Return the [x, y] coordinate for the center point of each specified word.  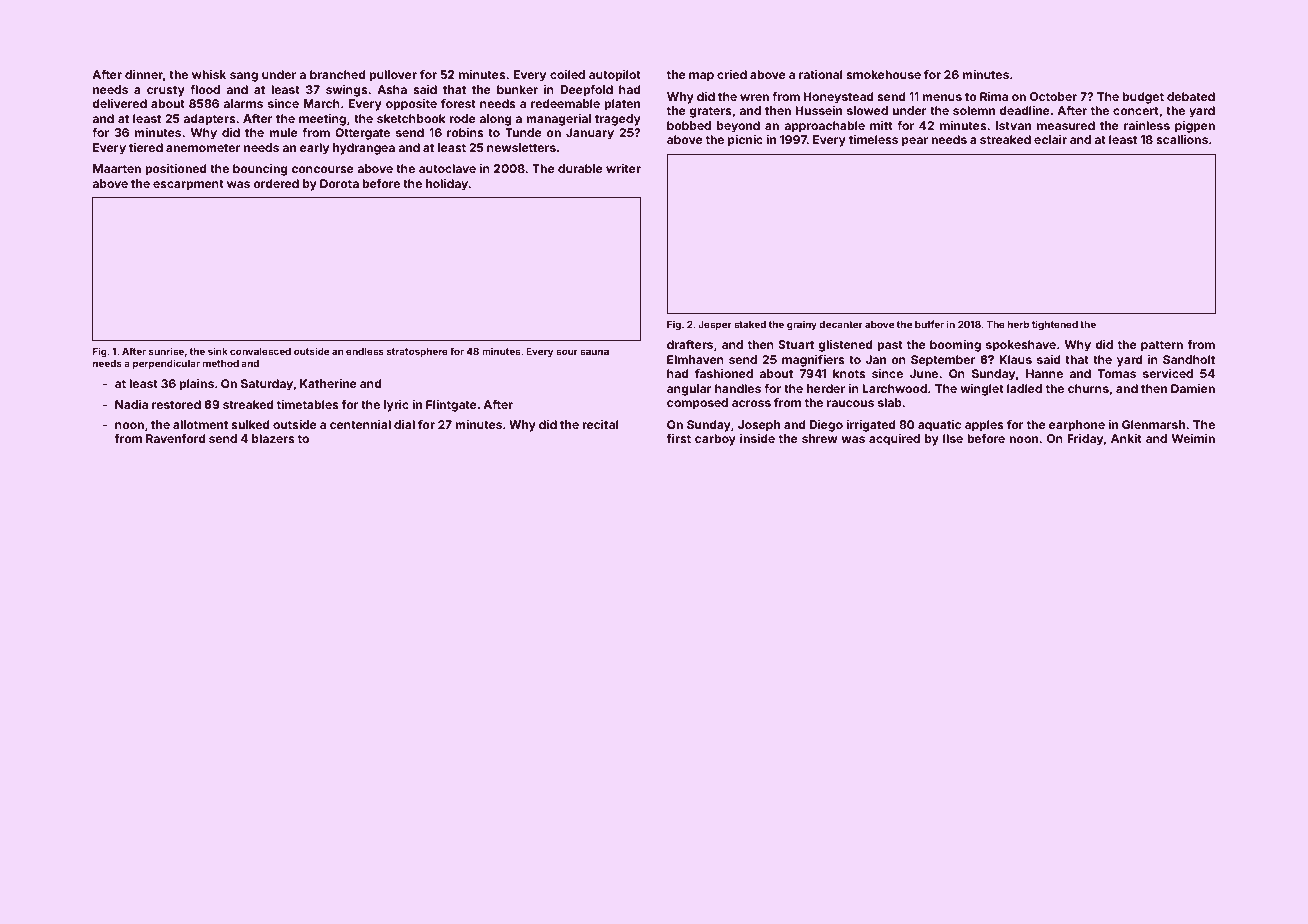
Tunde [523, 132]
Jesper [715, 325]
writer [623, 168]
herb [1018, 324]
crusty [166, 91]
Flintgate [451, 406]
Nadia [131, 404]
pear [915, 142]
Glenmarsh [1153, 424]
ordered [276, 183]
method [221, 363]
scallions [1182, 139]
